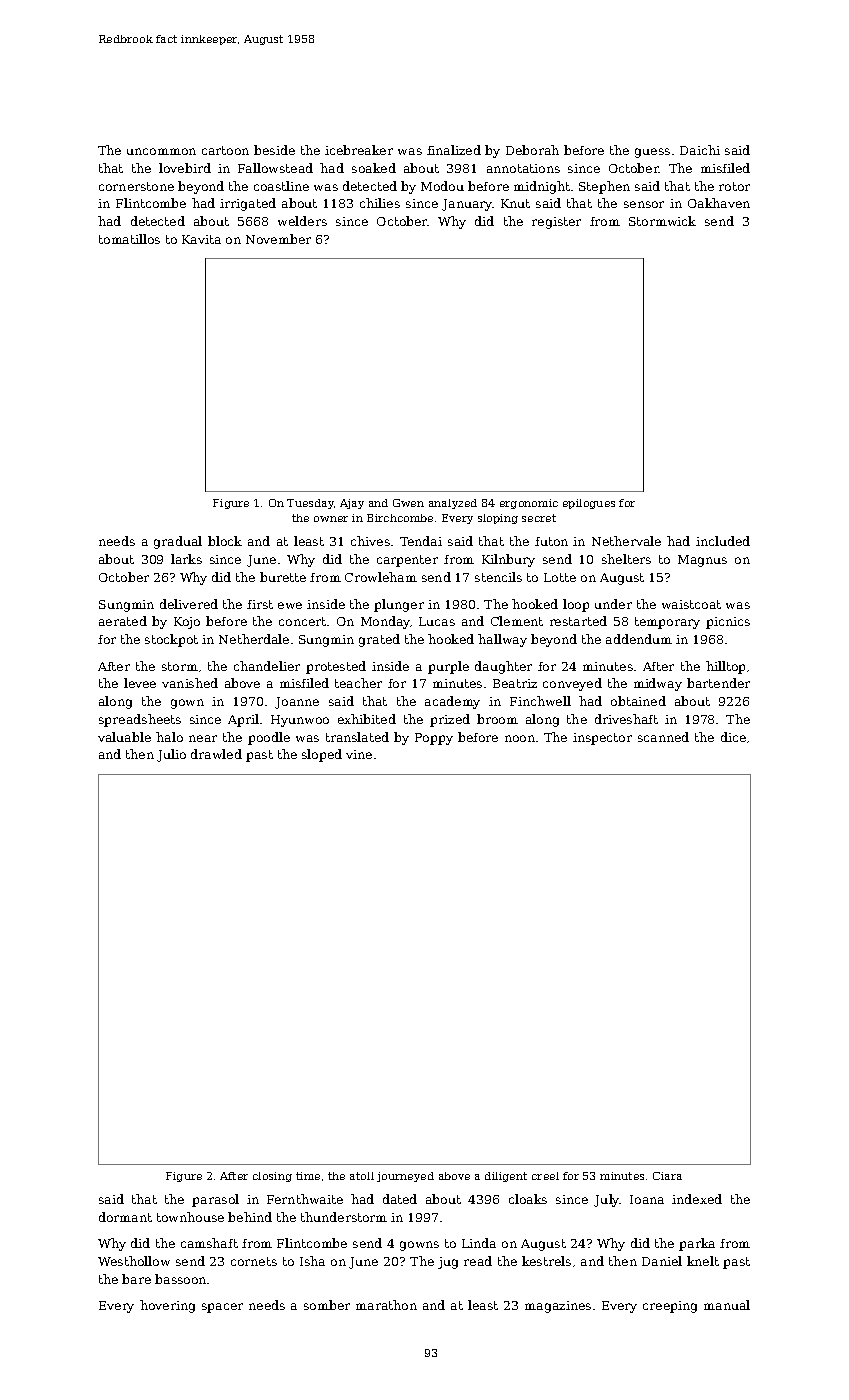 The height and width of the page is (1400, 849). Describe the element at coordinates (310, 504) in the page. I see `Tuesday` at that location.
